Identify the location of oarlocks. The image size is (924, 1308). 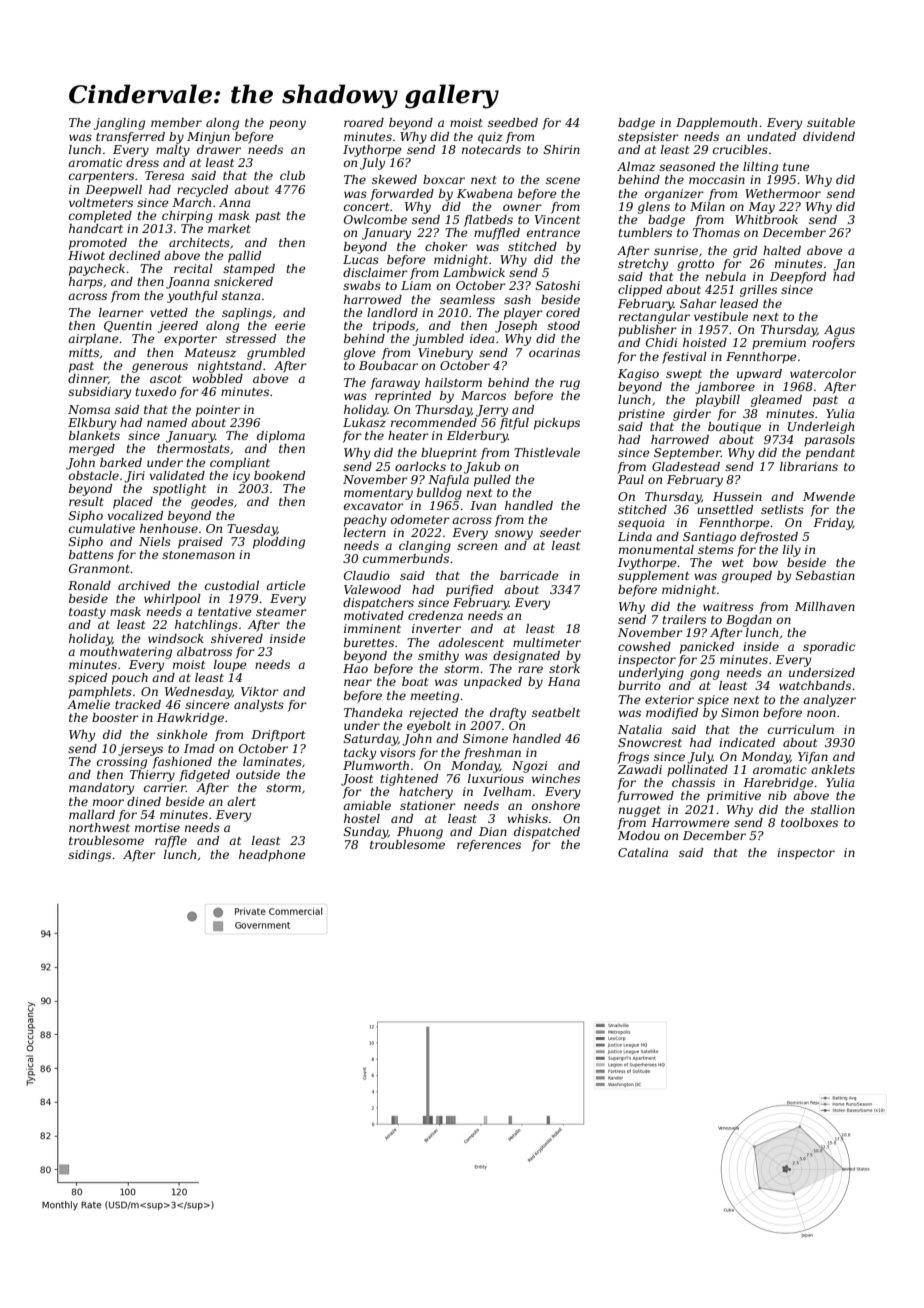
(420, 466).
